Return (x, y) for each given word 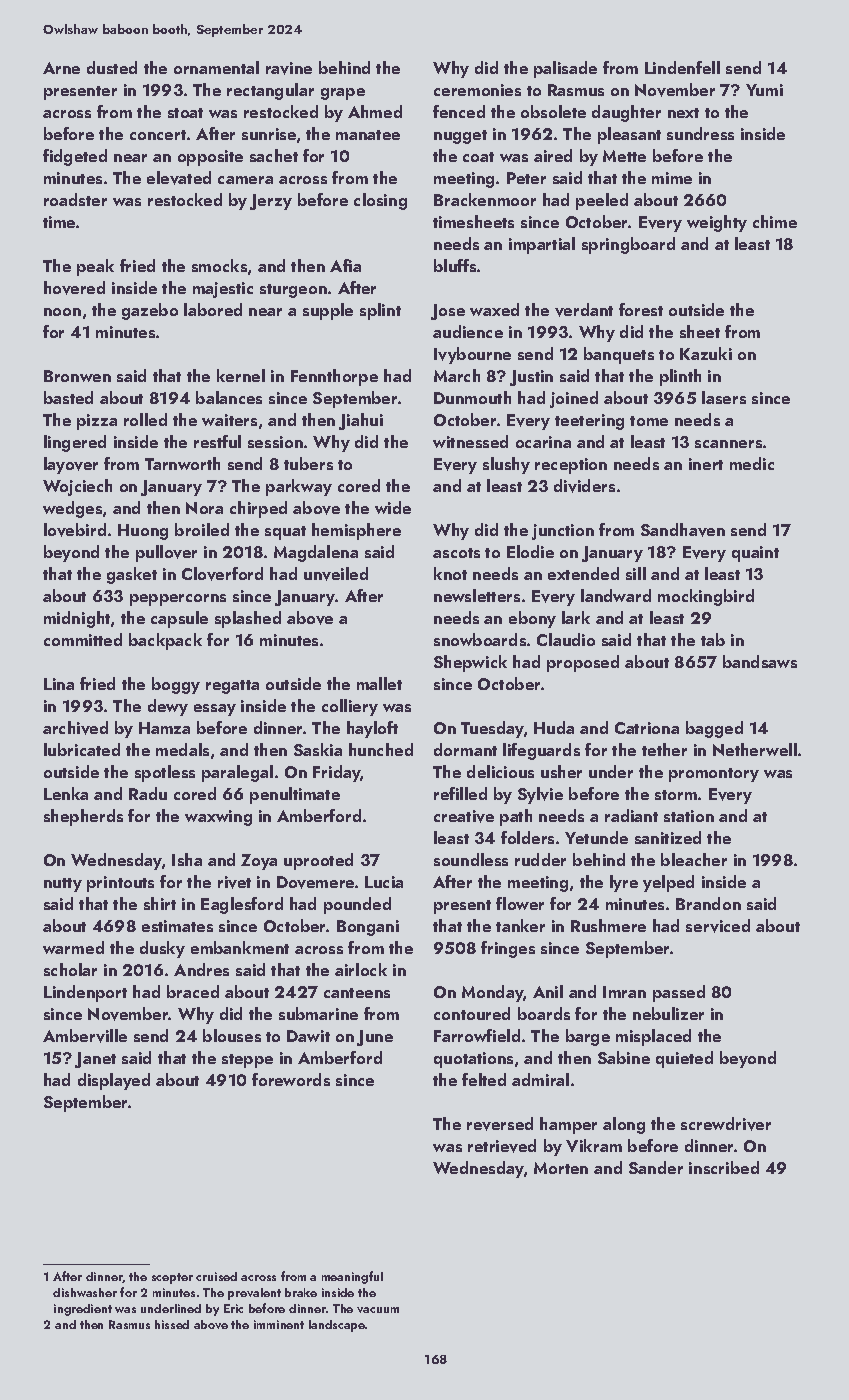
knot (450, 573)
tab (713, 639)
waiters (229, 420)
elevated (179, 178)
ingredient (83, 1310)
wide (393, 507)
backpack (165, 641)
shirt (160, 903)
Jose (448, 312)
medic (752, 463)
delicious (500, 771)
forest (641, 309)
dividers (584, 486)
